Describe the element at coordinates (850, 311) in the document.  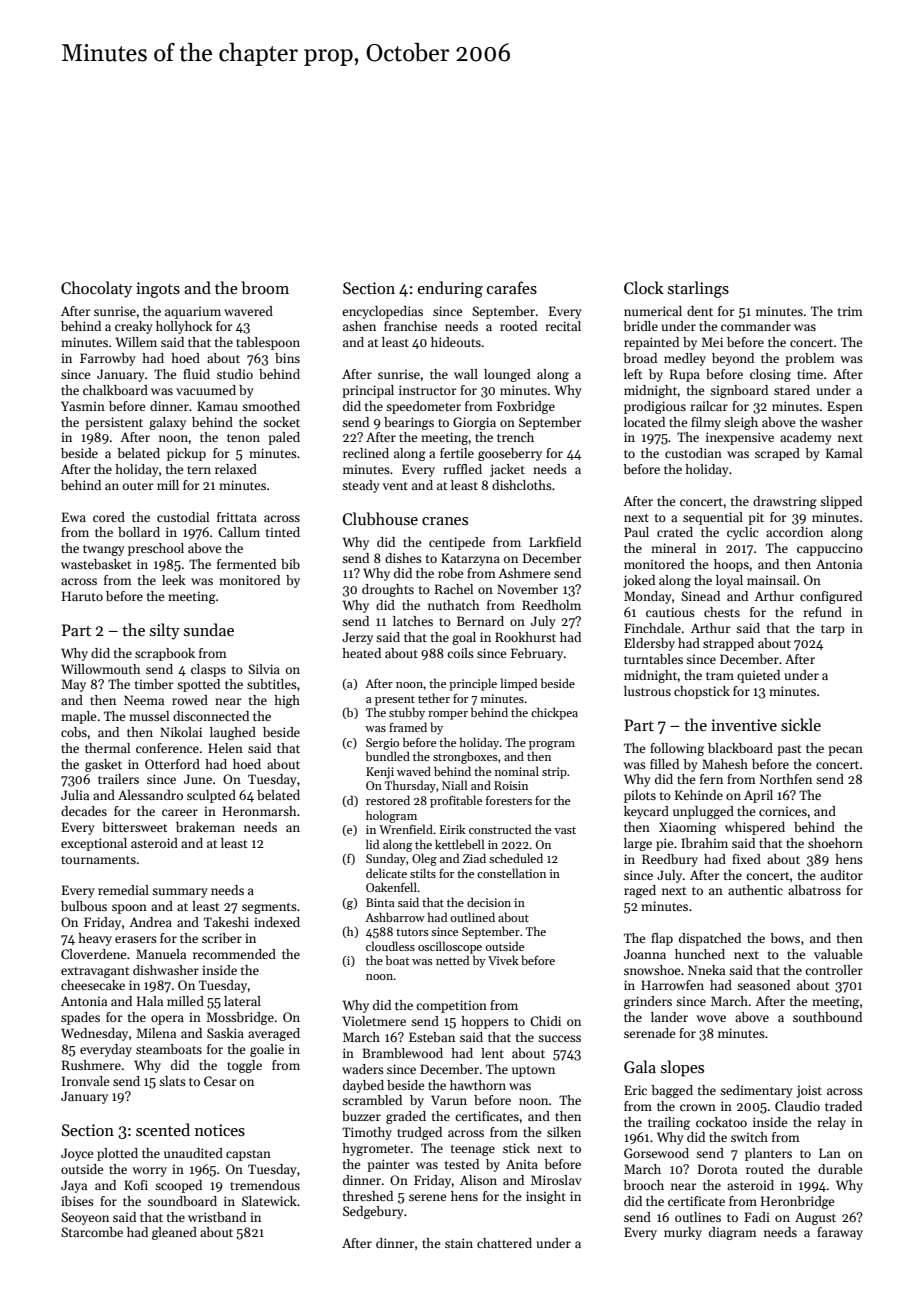
I see `trim` at that location.
